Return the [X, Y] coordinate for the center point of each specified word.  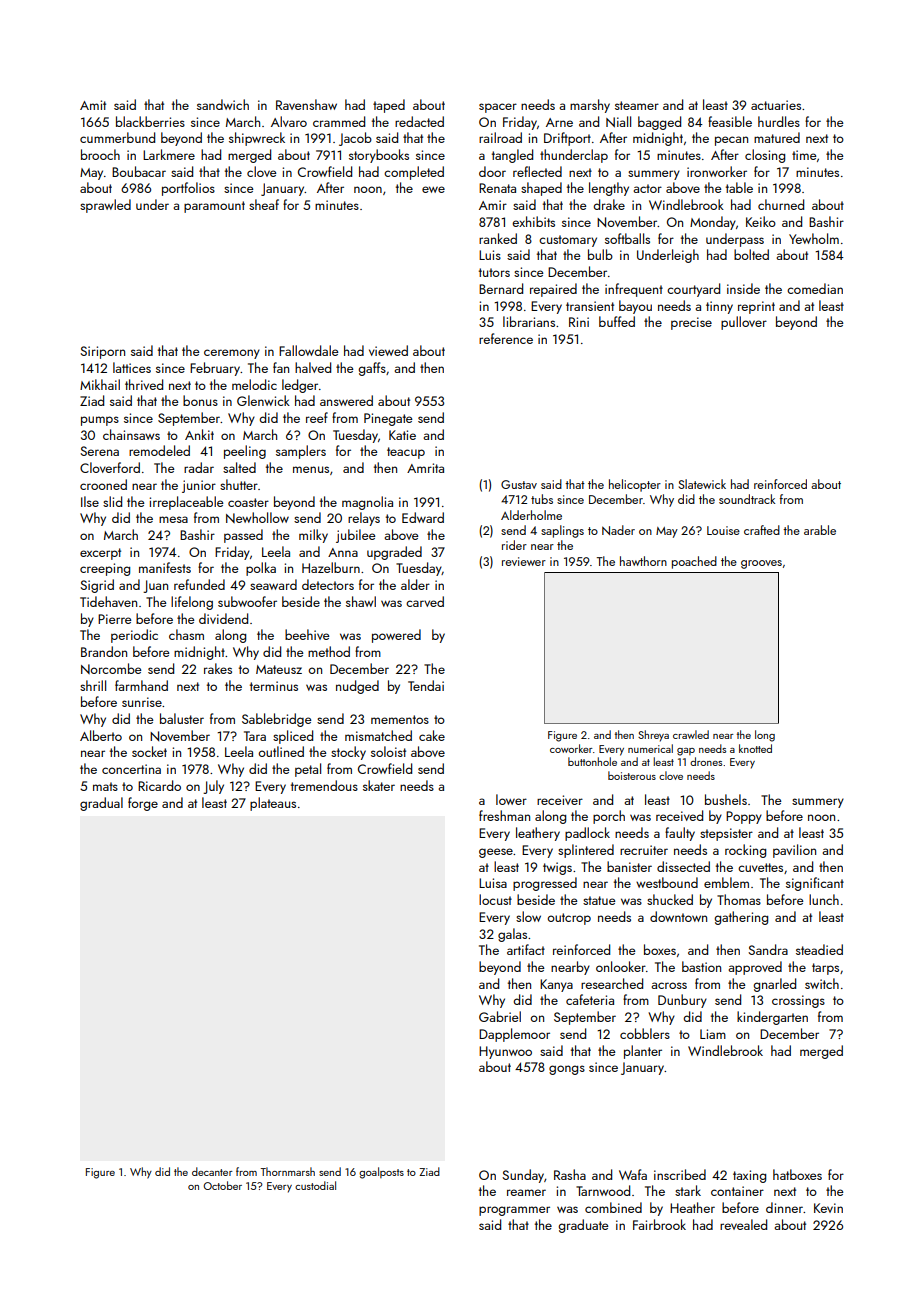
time [804, 155]
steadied [819, 949]
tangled [512, 156]
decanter [212, 1171]
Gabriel [500, 1016]
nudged [357, 687]
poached [694, 562]
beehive [307, 634]
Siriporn [102, 352]
